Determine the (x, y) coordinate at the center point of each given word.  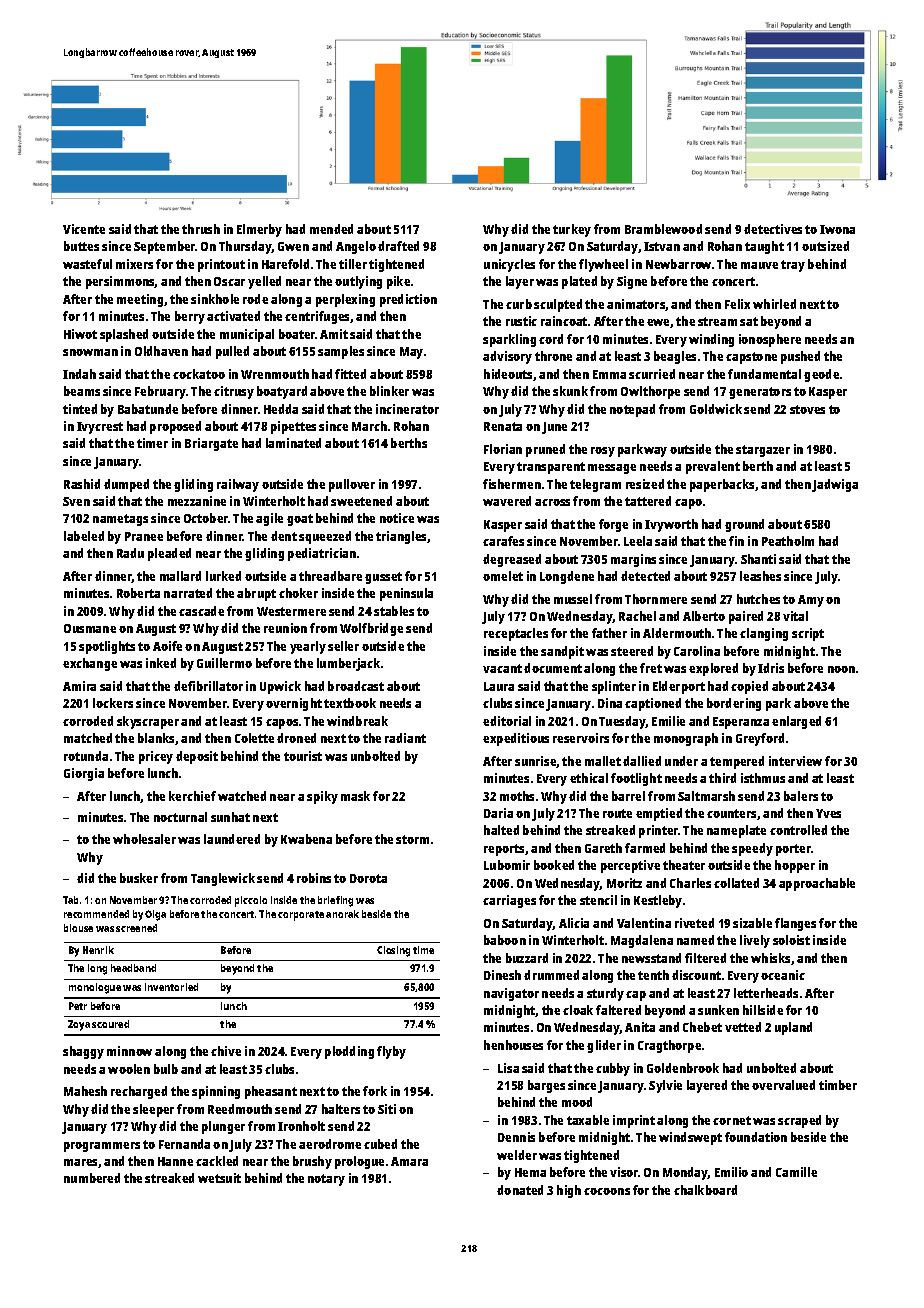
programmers (102, 1147)
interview (795, 761)
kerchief (192, 796)
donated (520, 1190)
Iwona (837, 229)
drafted (398, 246)
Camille (796, 1172)
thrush (201, 229)
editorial (507, 721)
